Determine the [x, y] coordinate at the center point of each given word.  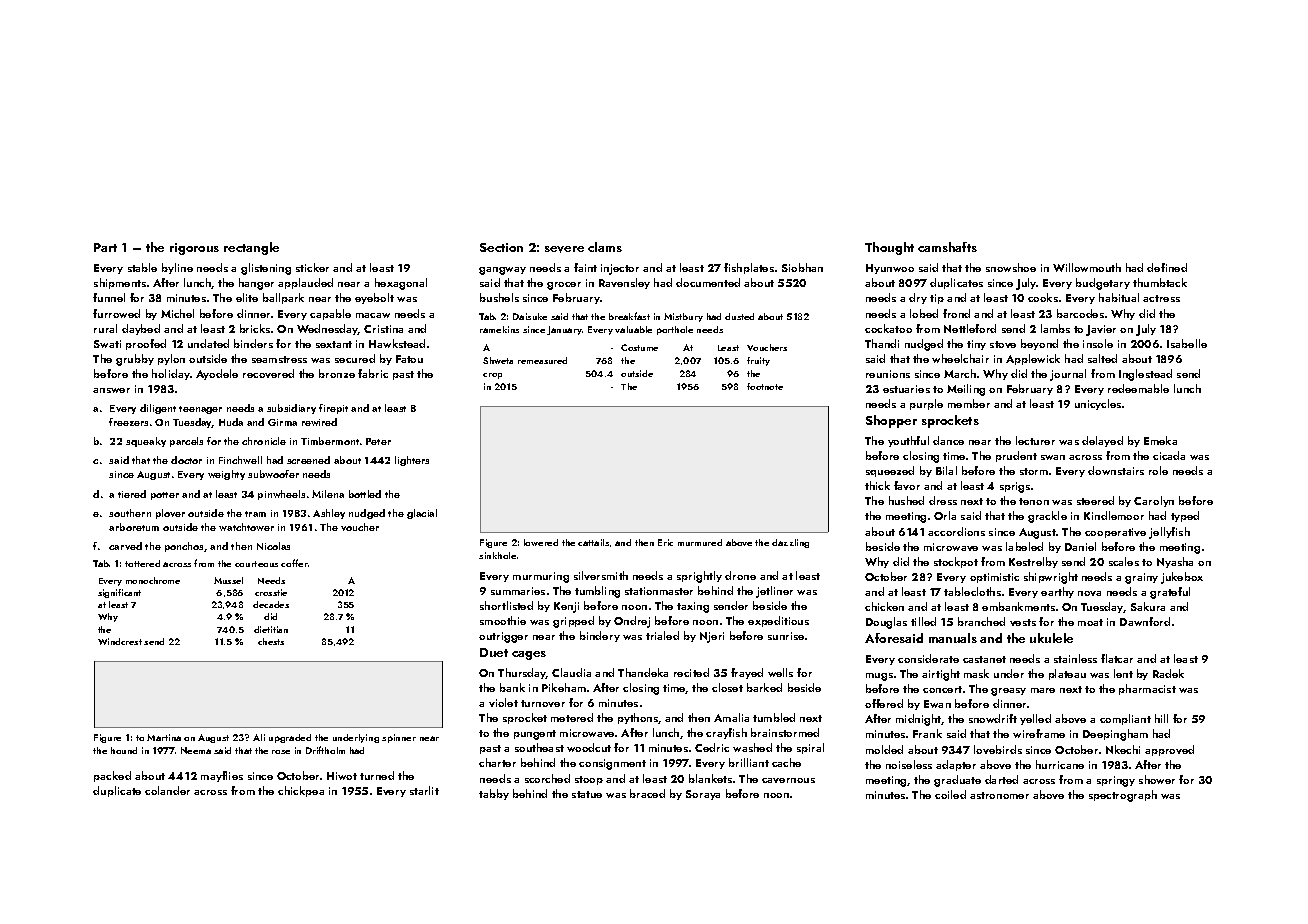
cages [529, 655]
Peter [378, 441]
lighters [412, 461]
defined [1167, 267]
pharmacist [1147, 689]
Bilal [946, 470]
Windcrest [120, 641]
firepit [333, 409]
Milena [328, 494]
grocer [564, 286]
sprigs [1015, 487]
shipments [120, 283]
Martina [164, 737]
